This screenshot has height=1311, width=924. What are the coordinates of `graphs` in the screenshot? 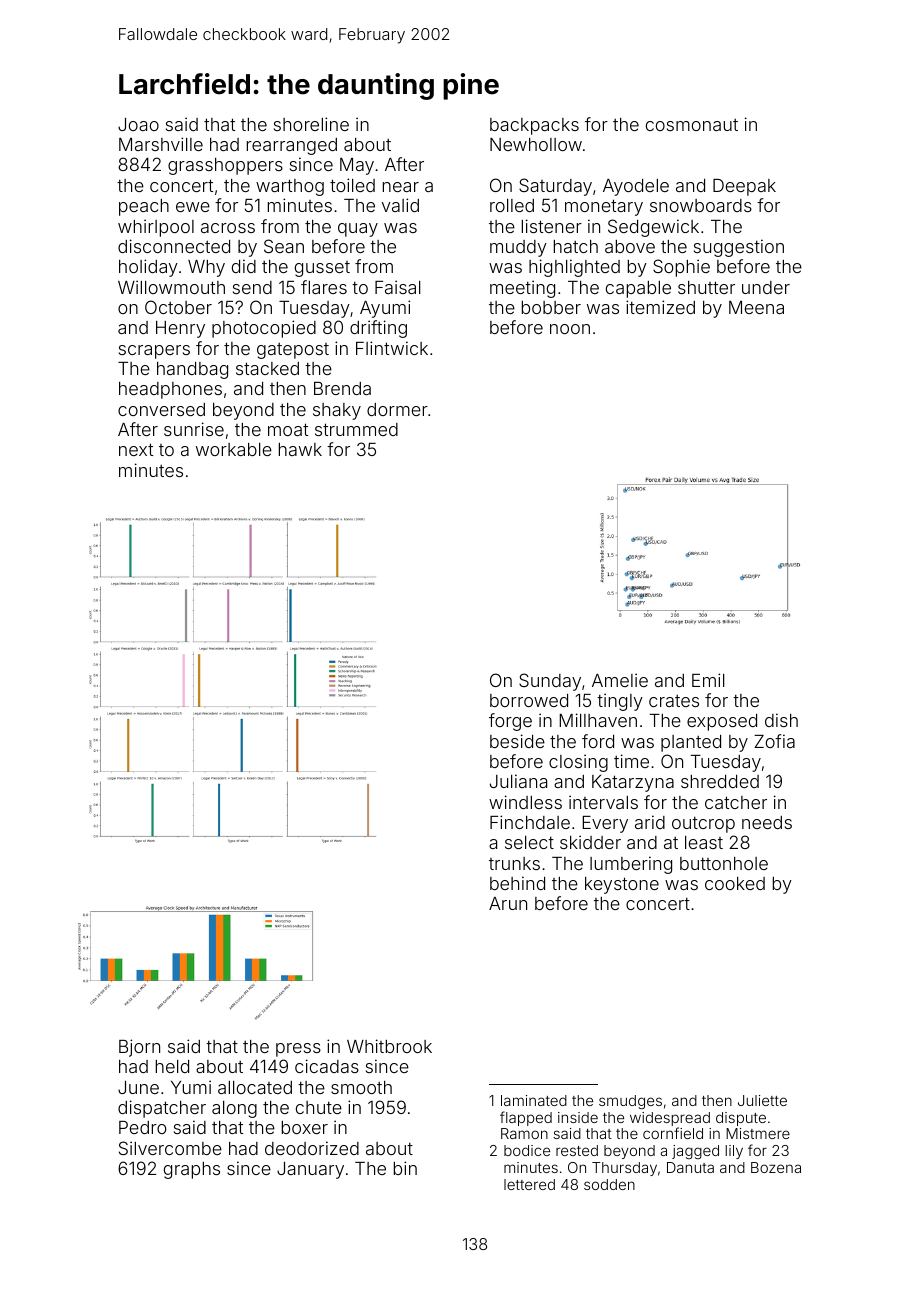 It's located at (192, 1170).
